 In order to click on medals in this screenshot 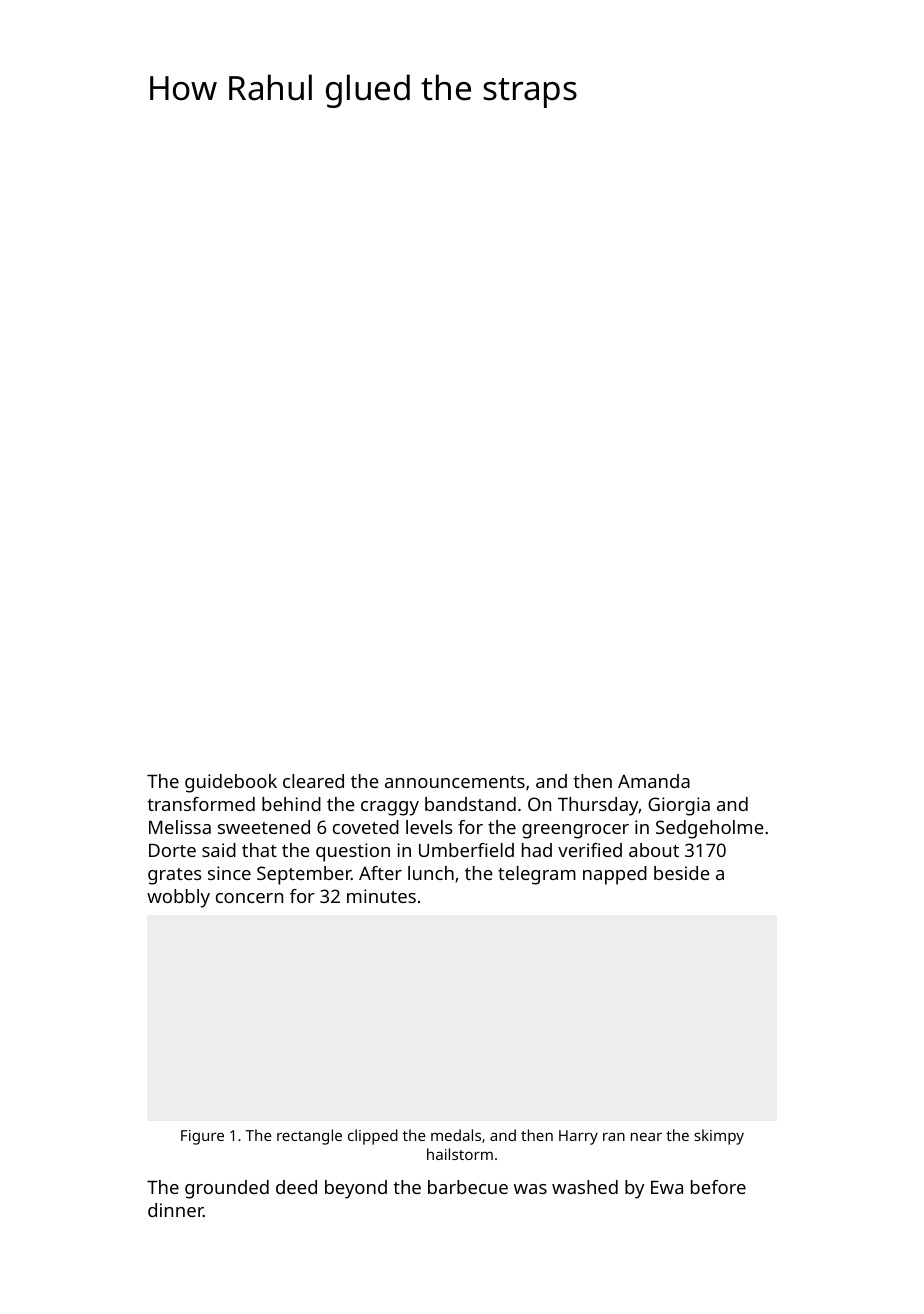, I will do `click(456, 1135)`.
